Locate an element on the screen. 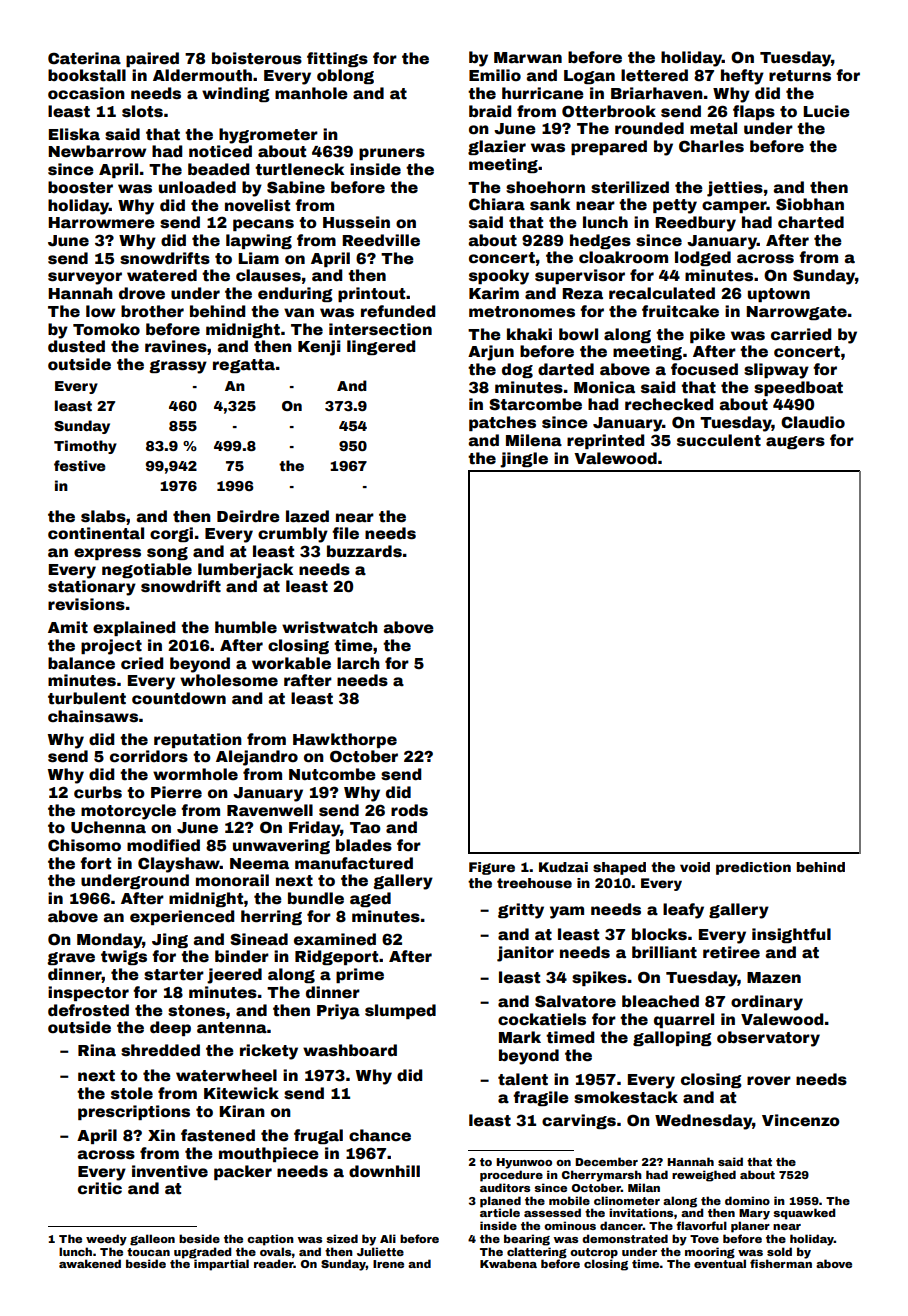 The image size is (908, 1316). augers is located at coordinates (795, 442).
